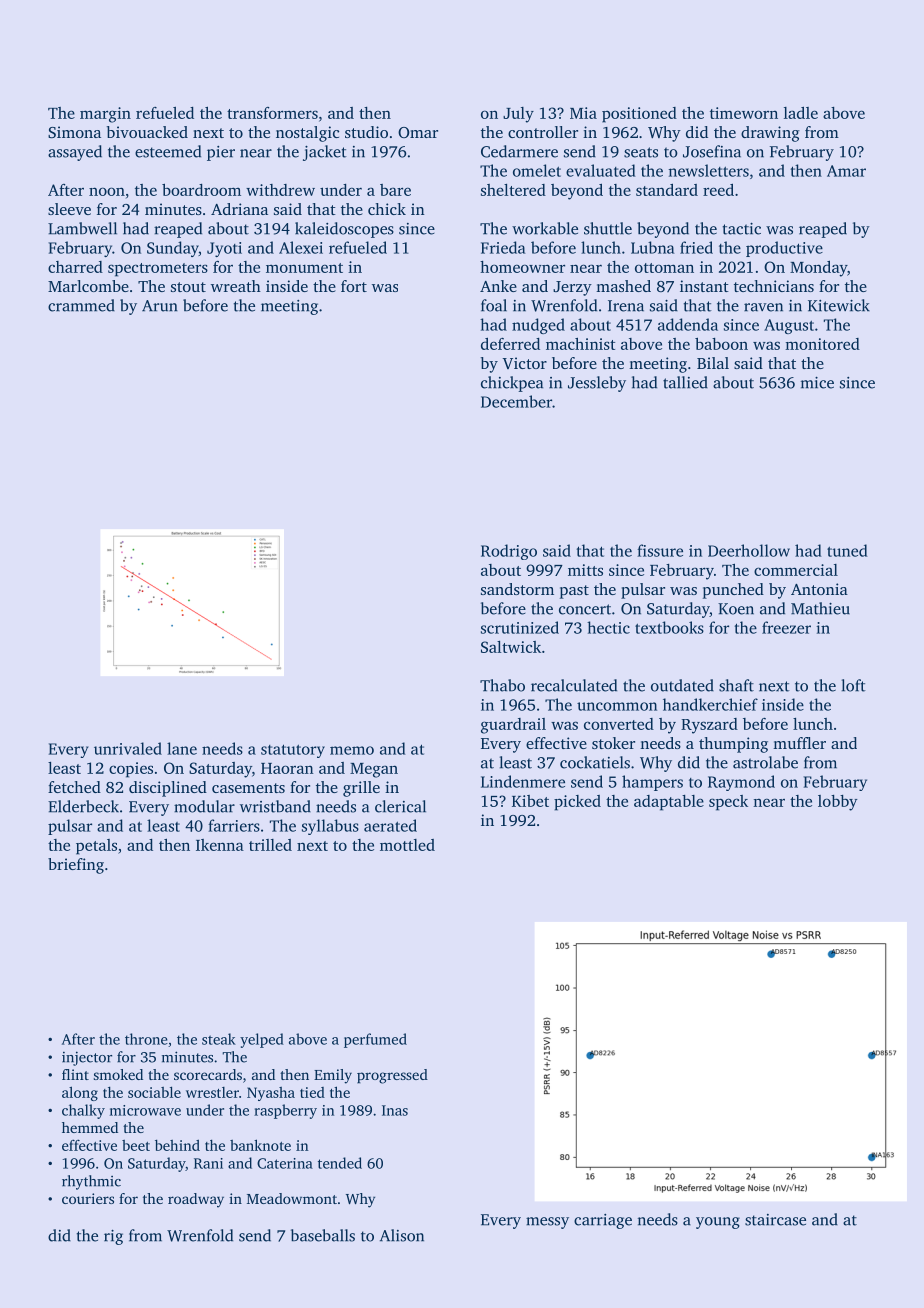  What do you see at coordinates (260, 1145) in the screenshot?
I see `banknote` at bounding box center [260, 1145].
